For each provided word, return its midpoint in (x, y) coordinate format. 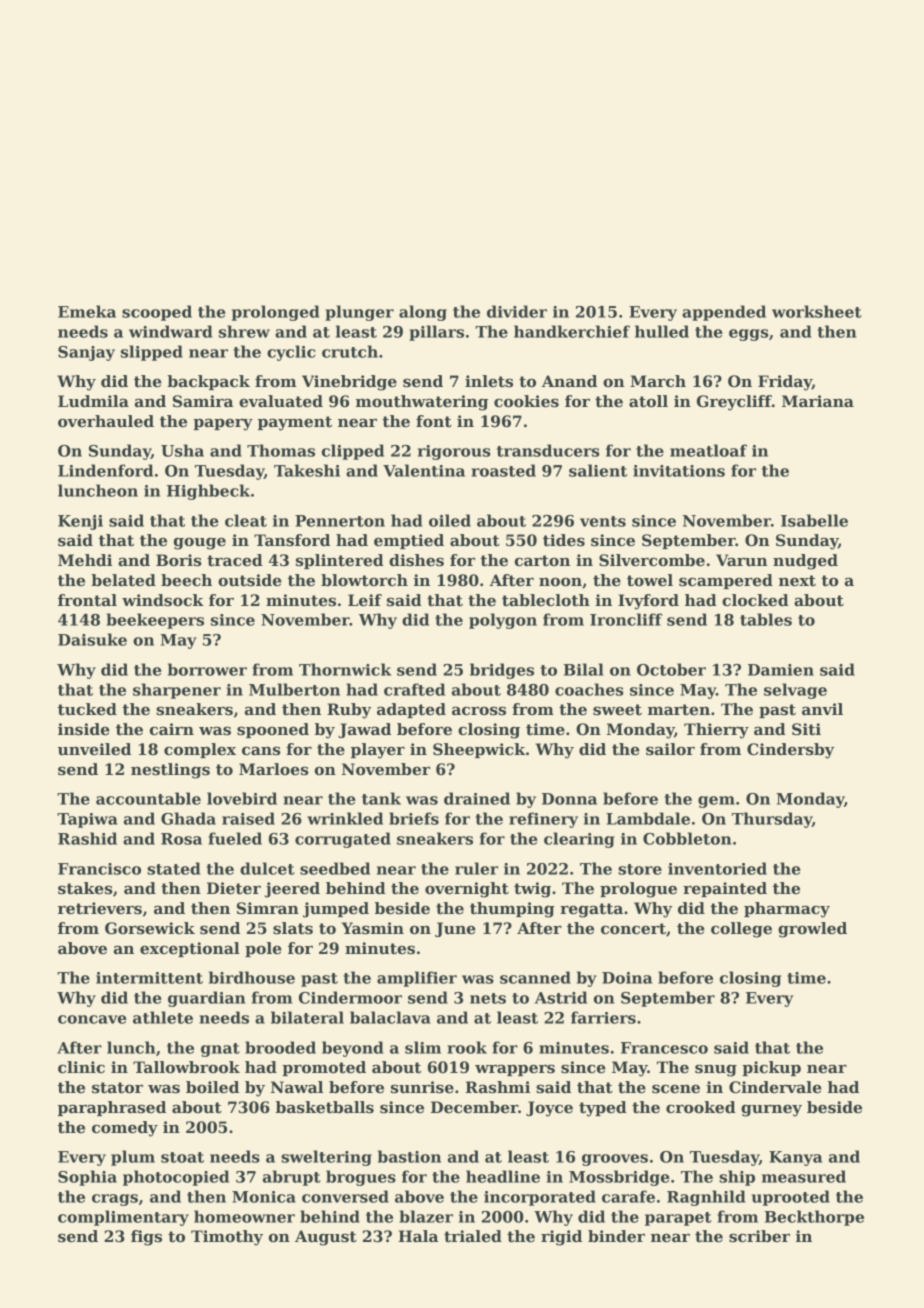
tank (381, 798)
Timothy (227, 1238)
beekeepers (155, 621)
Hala (418, 1236)
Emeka (87, 311)
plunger (359, 313)
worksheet (817, 311)
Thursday (772, 820)
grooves (615, 1160)
